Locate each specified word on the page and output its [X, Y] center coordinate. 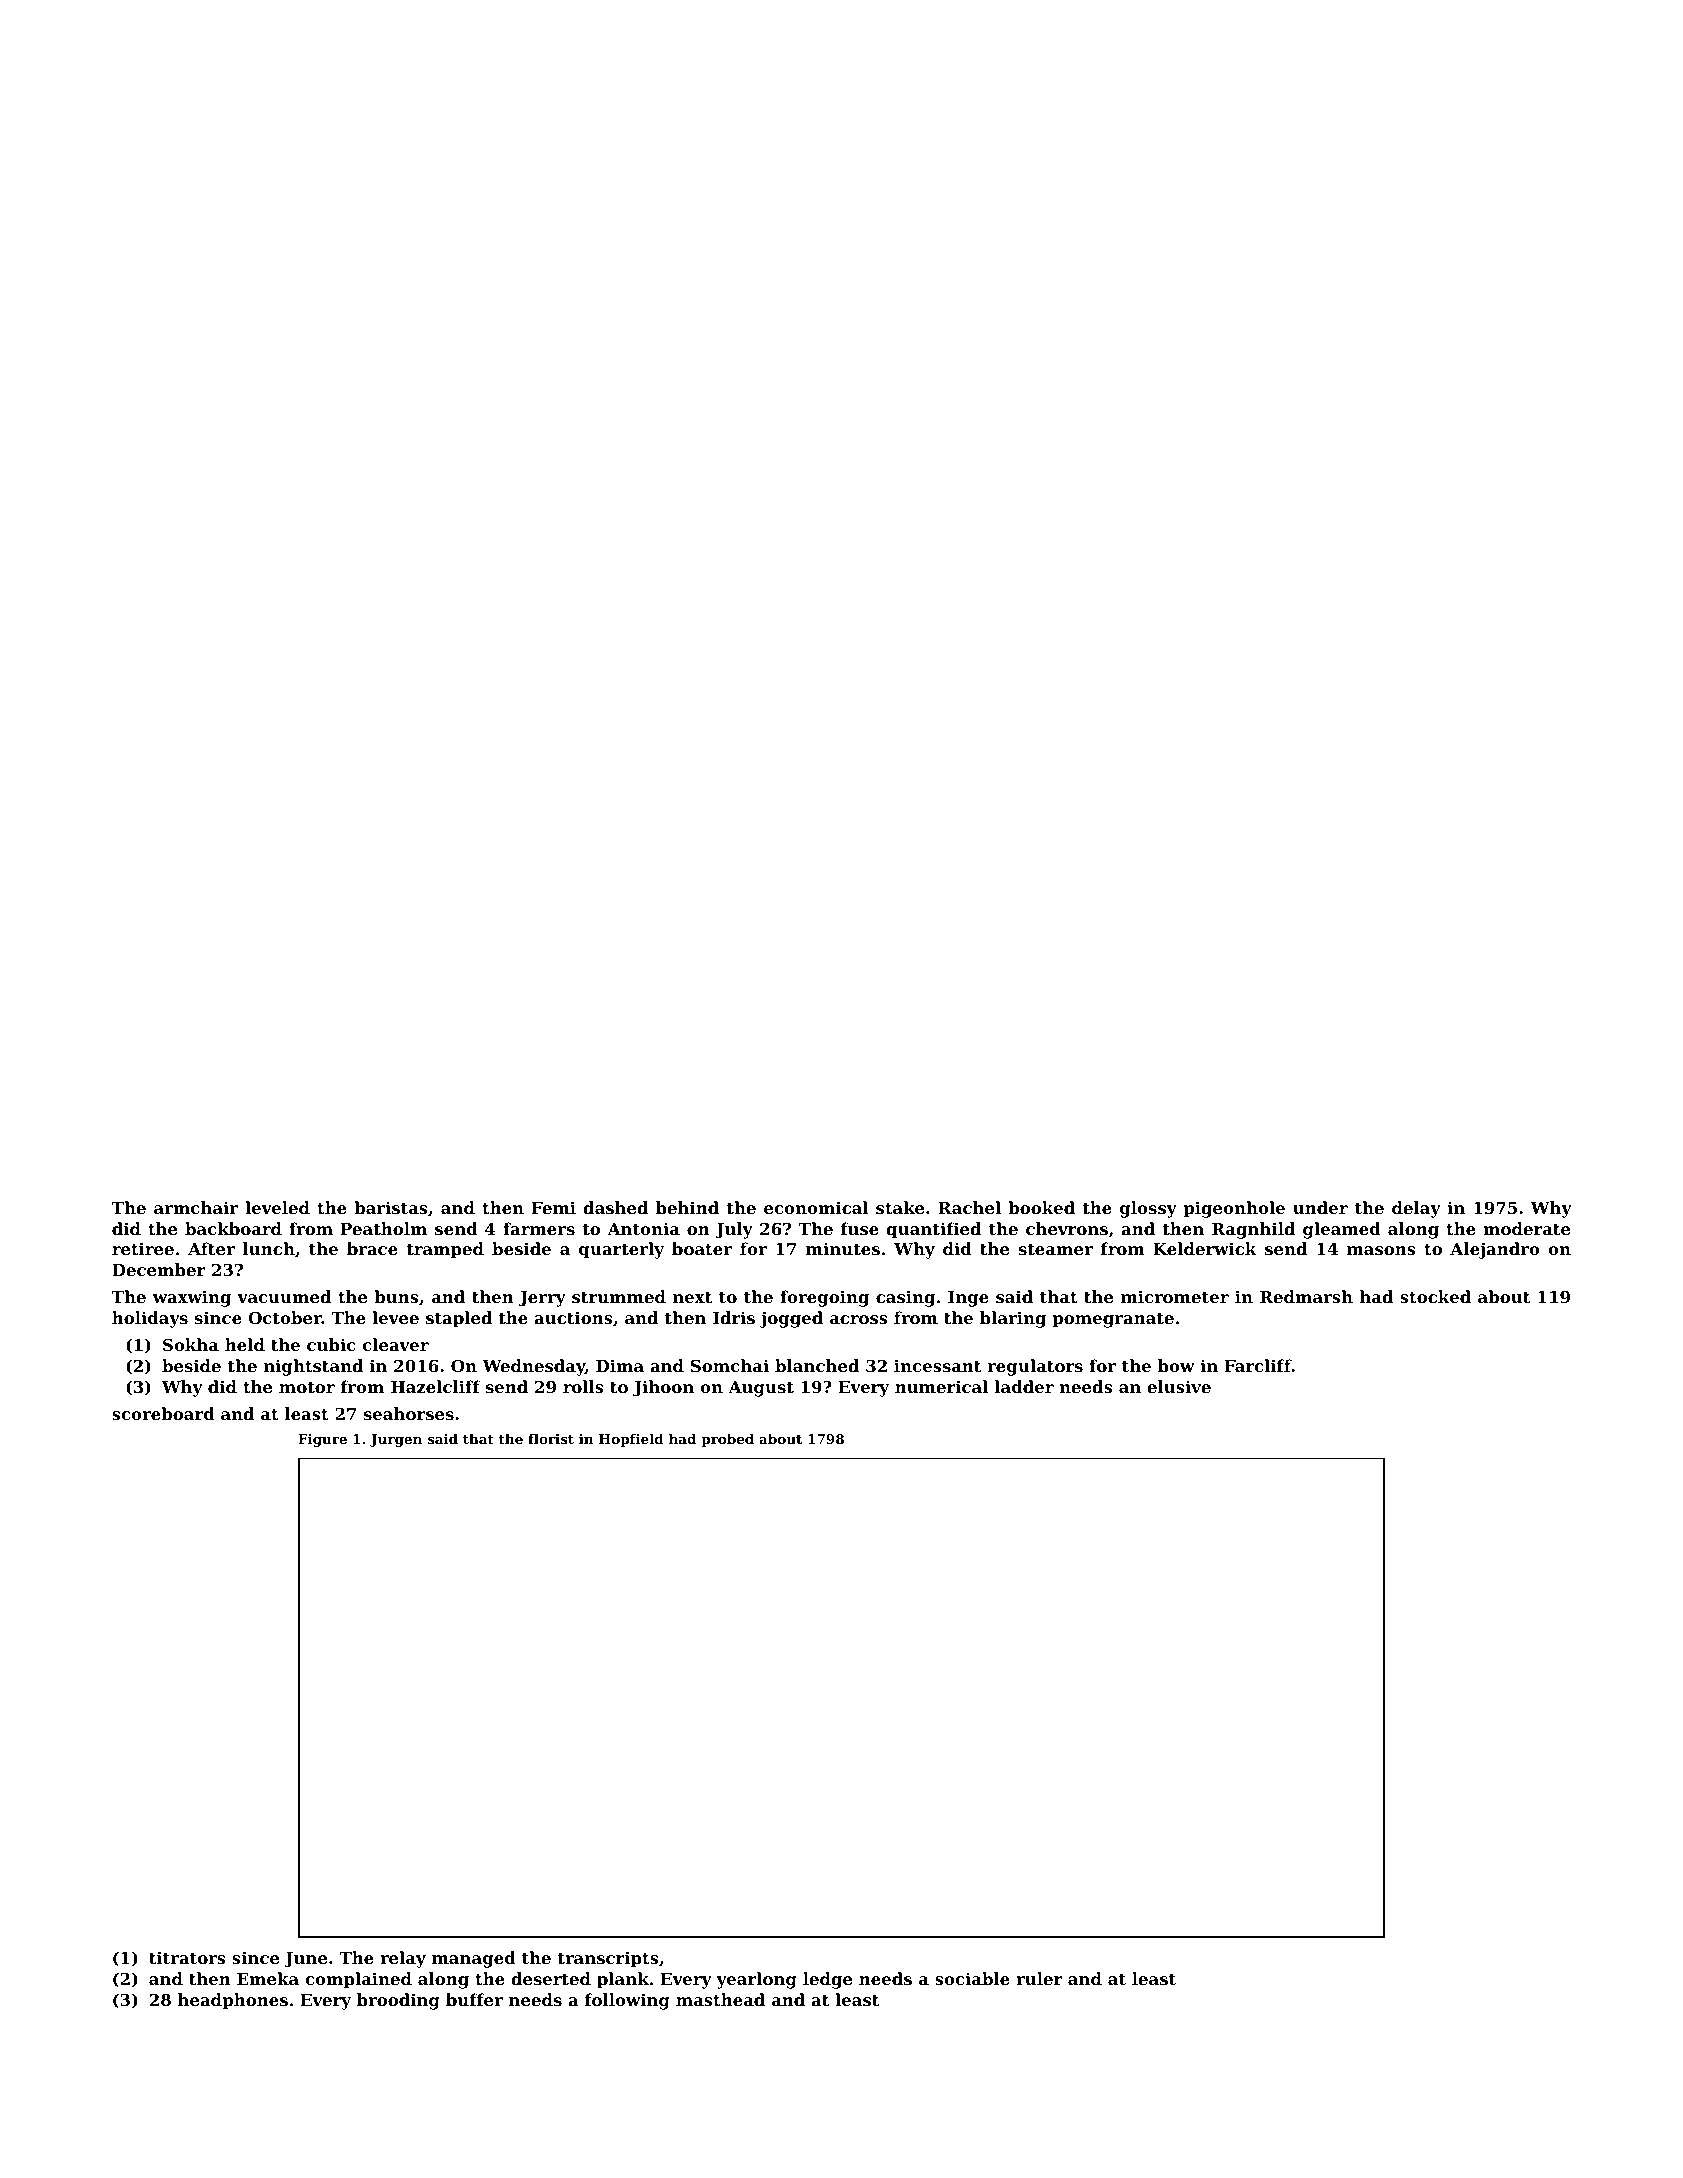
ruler [1039, 1978]
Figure [322, 1440]
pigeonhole [1234, 1209]
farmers [539, 1228]
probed [727, 1440]
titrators [187, 1957]
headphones [233, 2001]
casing [905, 1298]
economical [816, 1207]
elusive [1179, 1386]
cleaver [396, 1344]
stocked [1435, 1296]
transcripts [608, 1959]
